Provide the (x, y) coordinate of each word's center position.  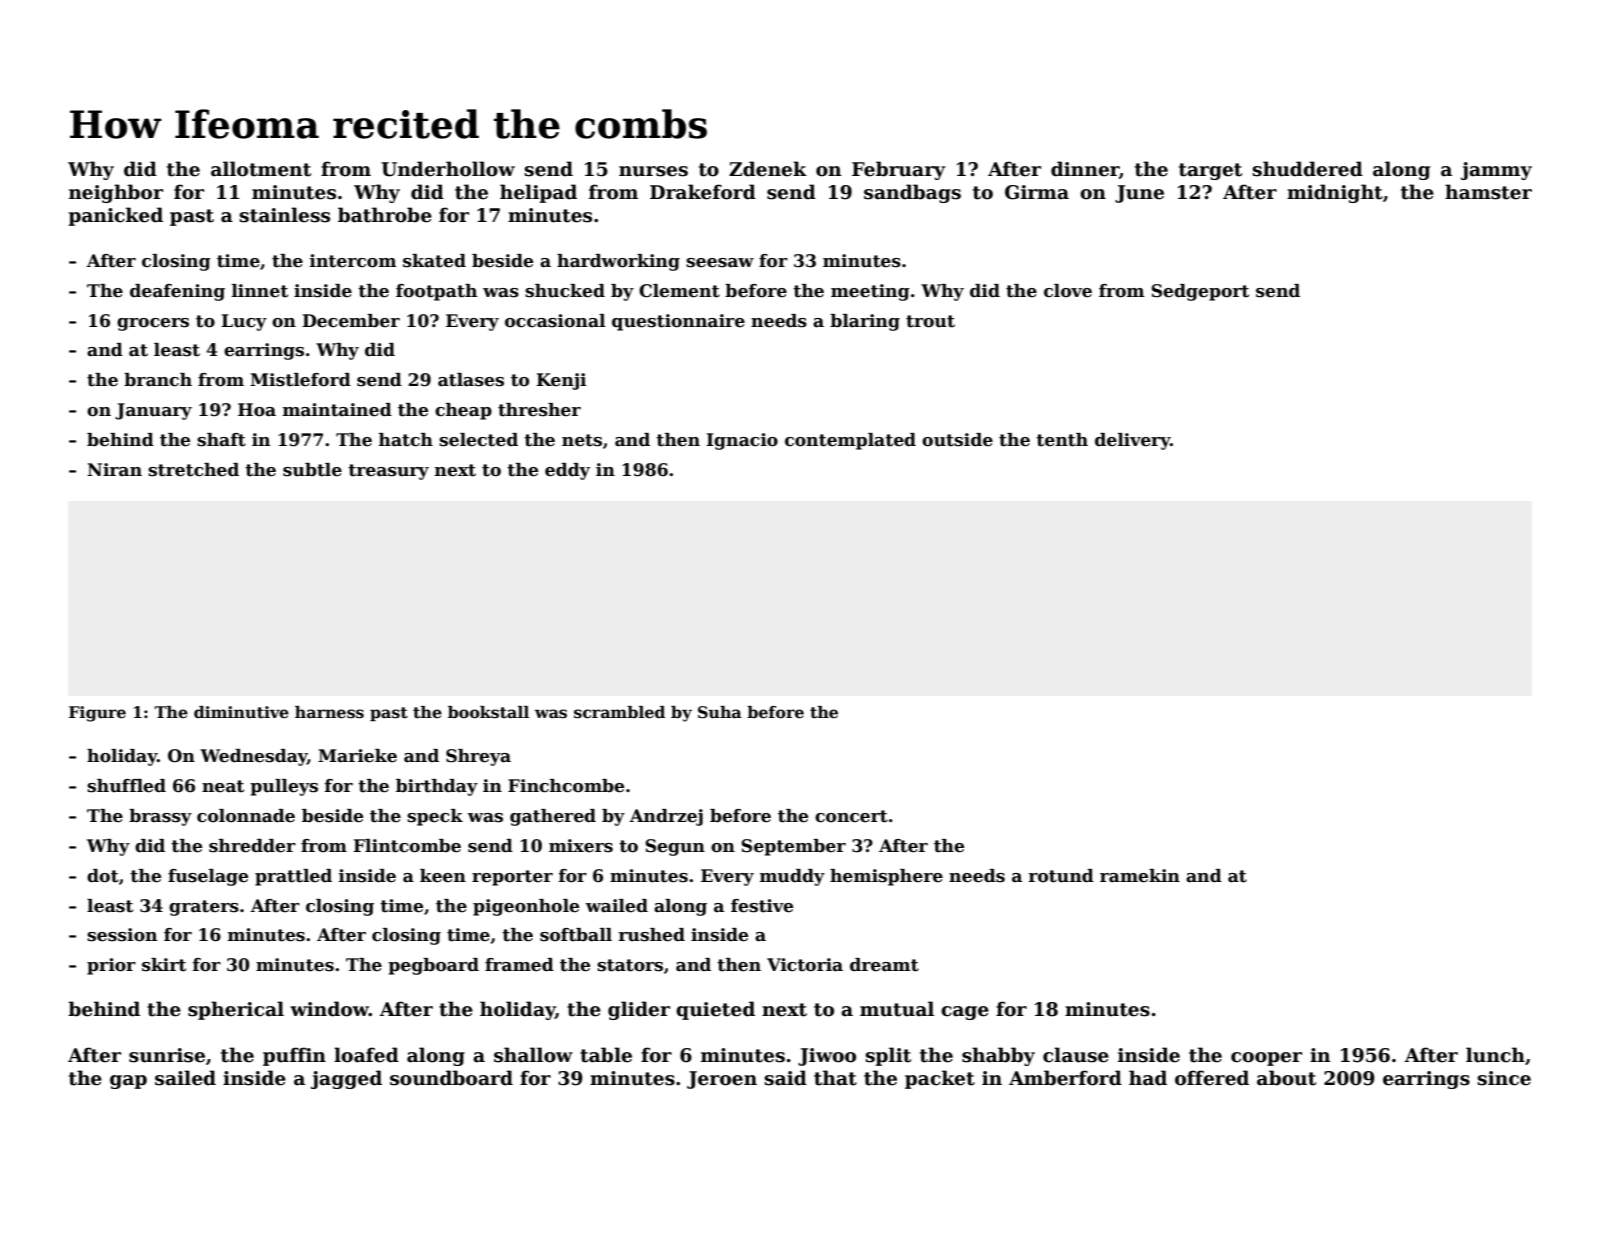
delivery (1132, 441)
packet (940, 1079)
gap (128, 1082)
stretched (193, 470)
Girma (1037, 192)
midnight (1335, 193)
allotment (261, 169)
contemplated (850, 441)
